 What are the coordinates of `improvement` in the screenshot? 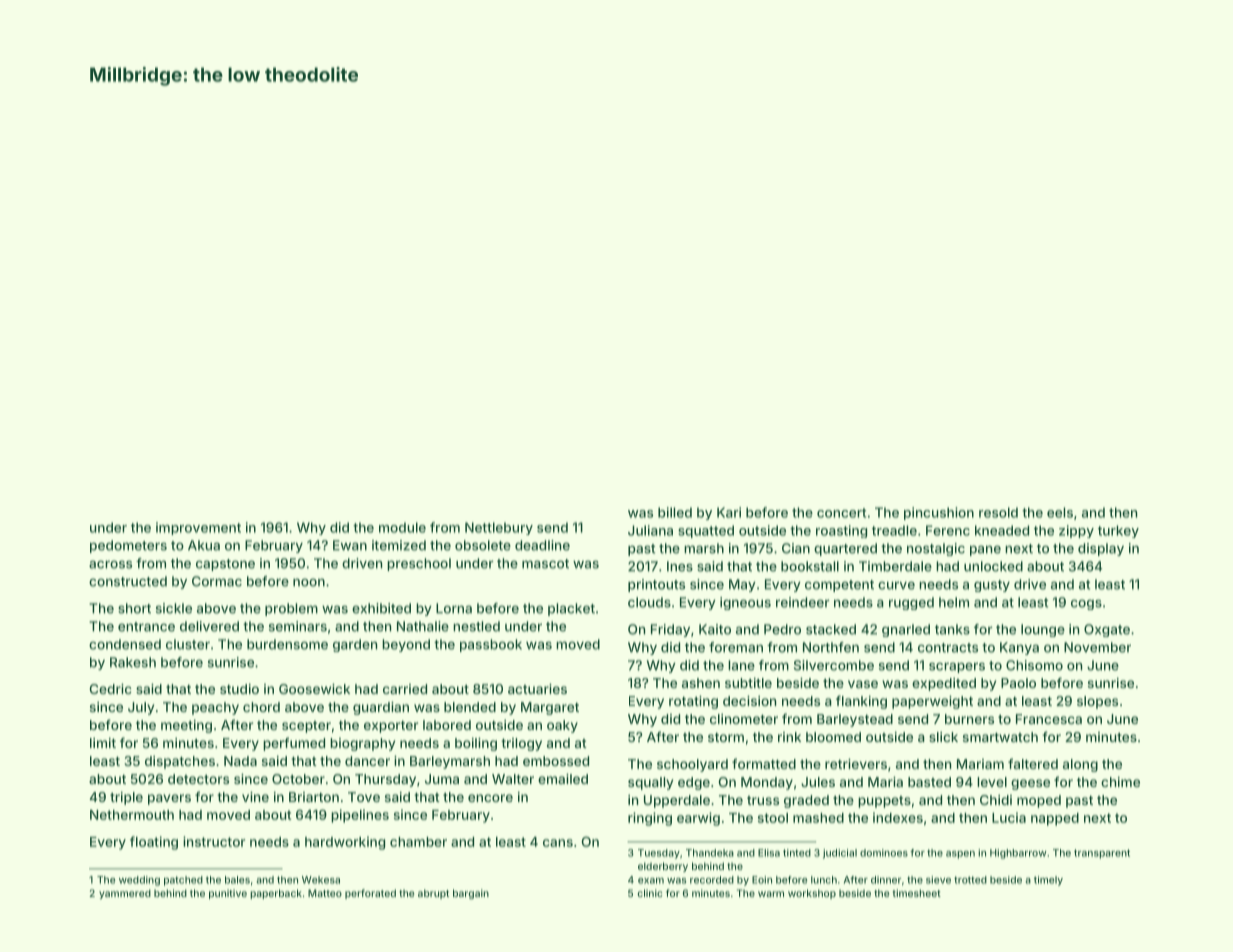 It's located at (198, 528).
